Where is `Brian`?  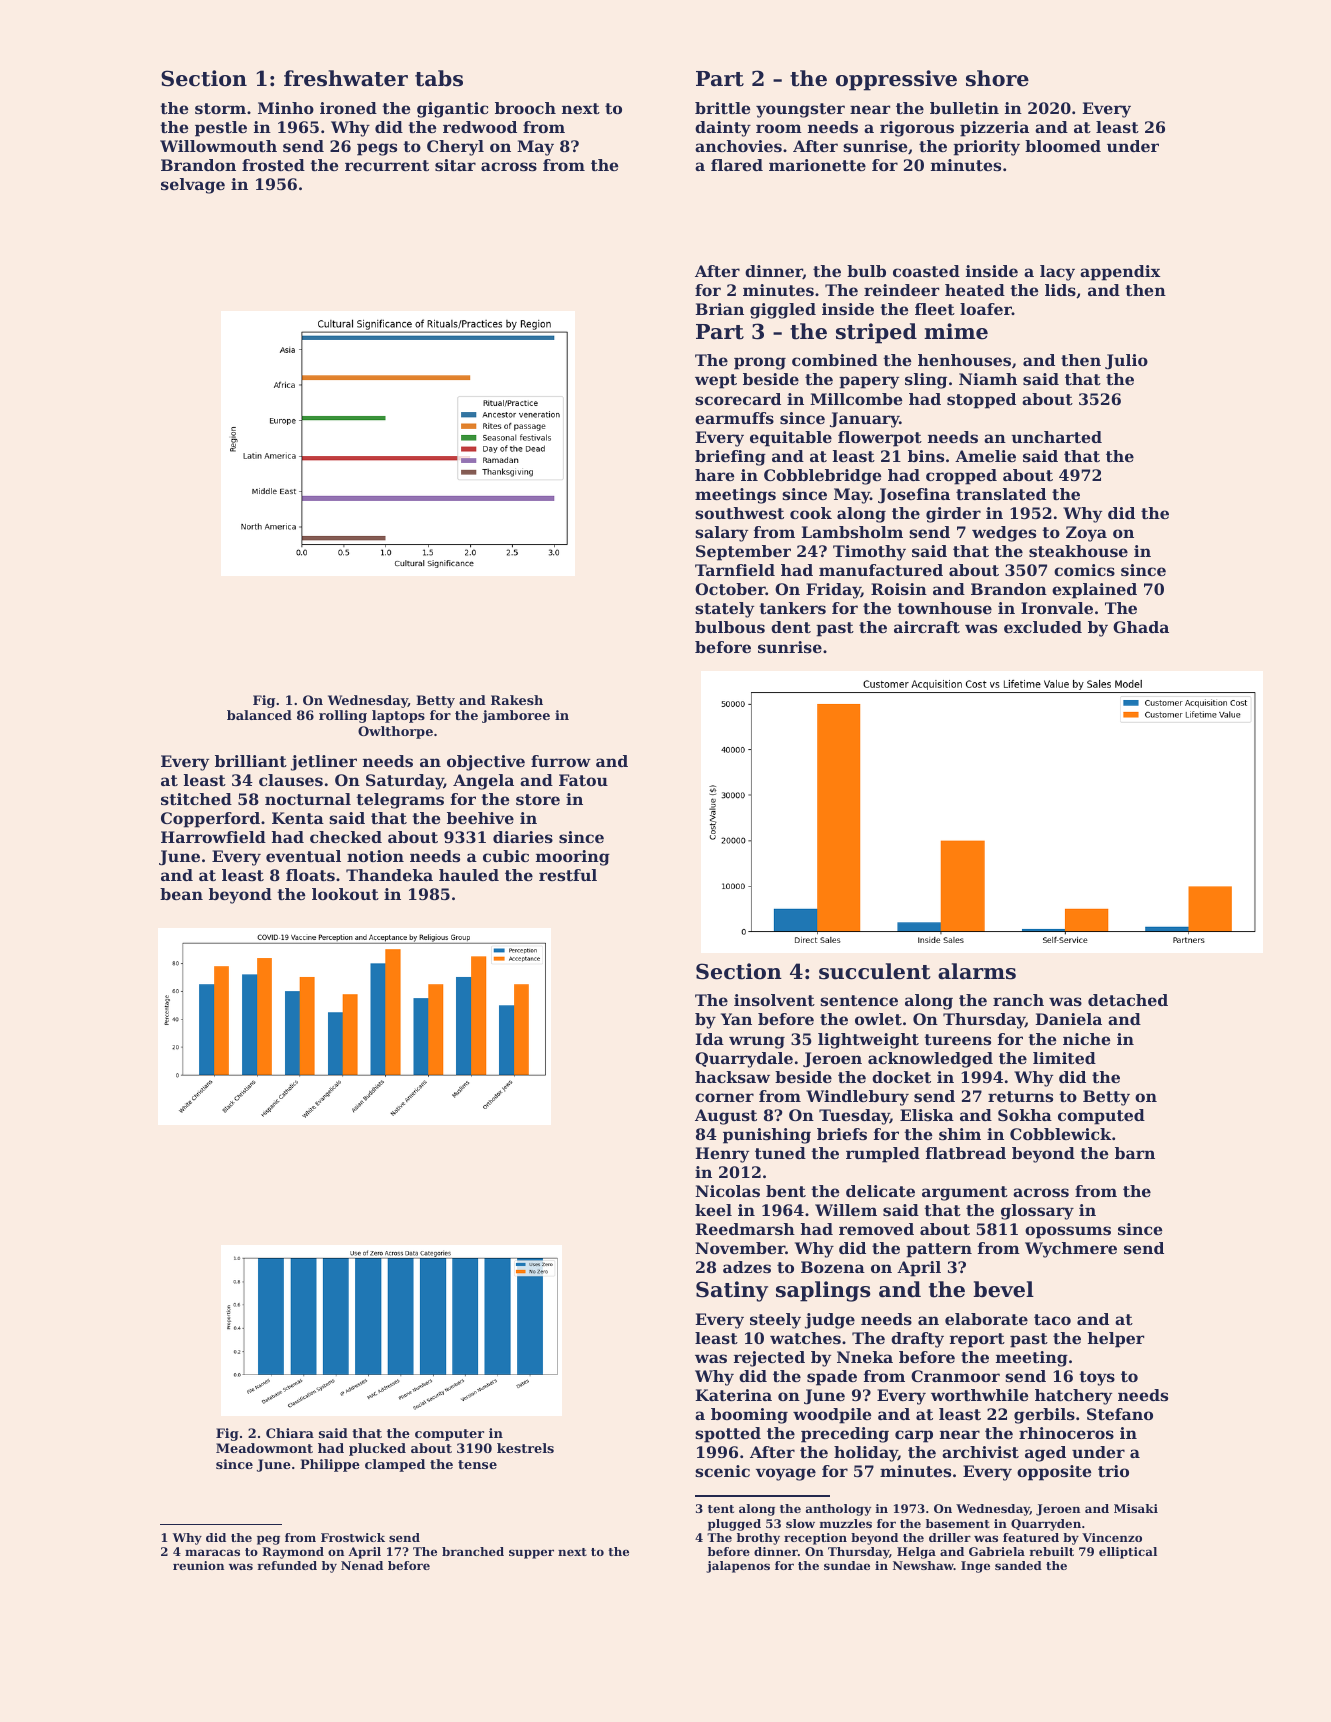 Brian is located at coordinates (719, 309).
